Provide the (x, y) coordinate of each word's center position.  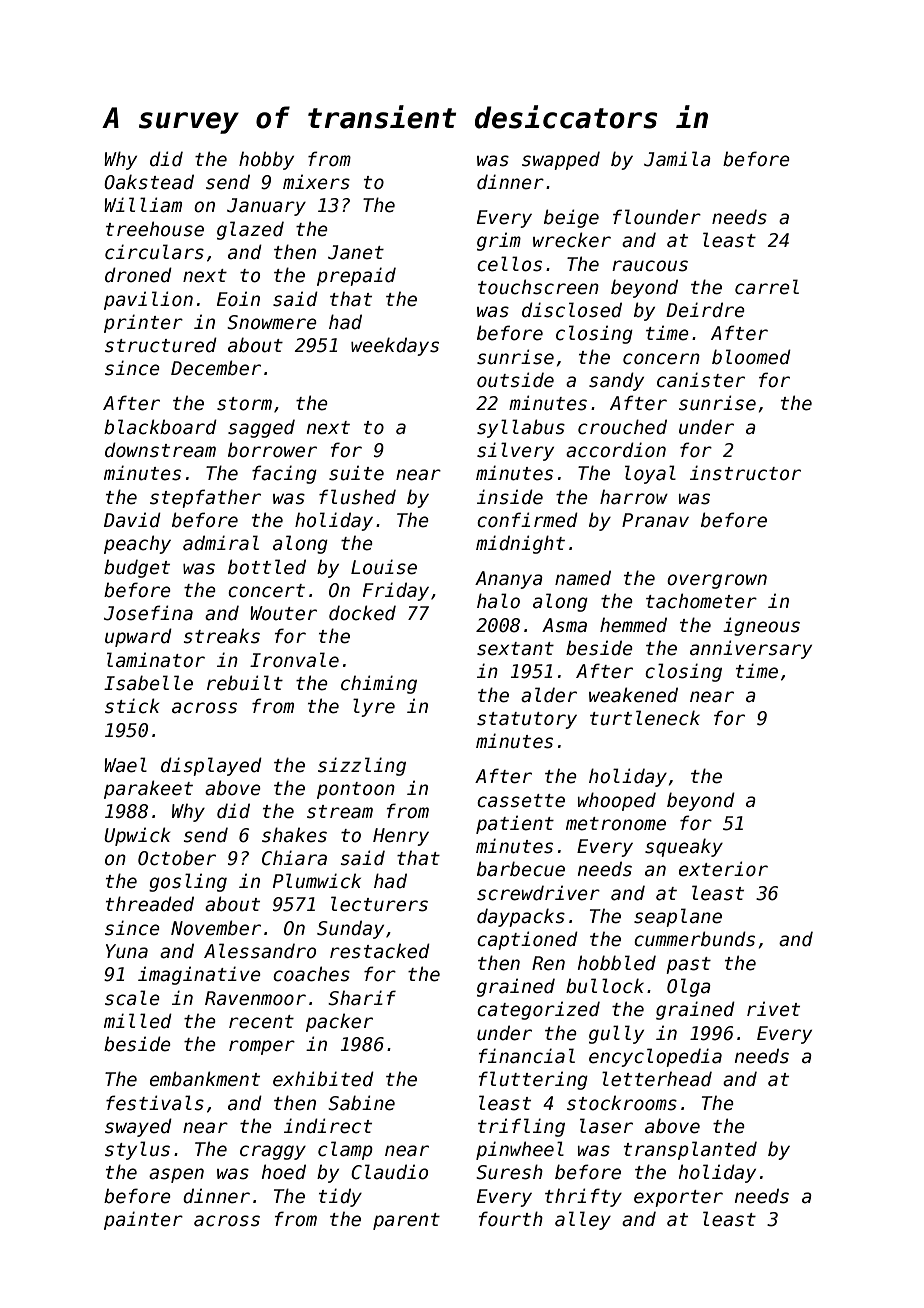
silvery (515, 451)
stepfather (205, 498)
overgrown (717, 581)
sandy (616, 381)
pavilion (148, 300)
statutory (527, 720)
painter (143, 1220)
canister (701, 380)
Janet (356, 252)
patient (515, 824)
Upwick (137, 836)
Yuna (127, 951)
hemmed (633, 625)
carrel (767, 287)
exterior (723, 869)
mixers (316, 182)
